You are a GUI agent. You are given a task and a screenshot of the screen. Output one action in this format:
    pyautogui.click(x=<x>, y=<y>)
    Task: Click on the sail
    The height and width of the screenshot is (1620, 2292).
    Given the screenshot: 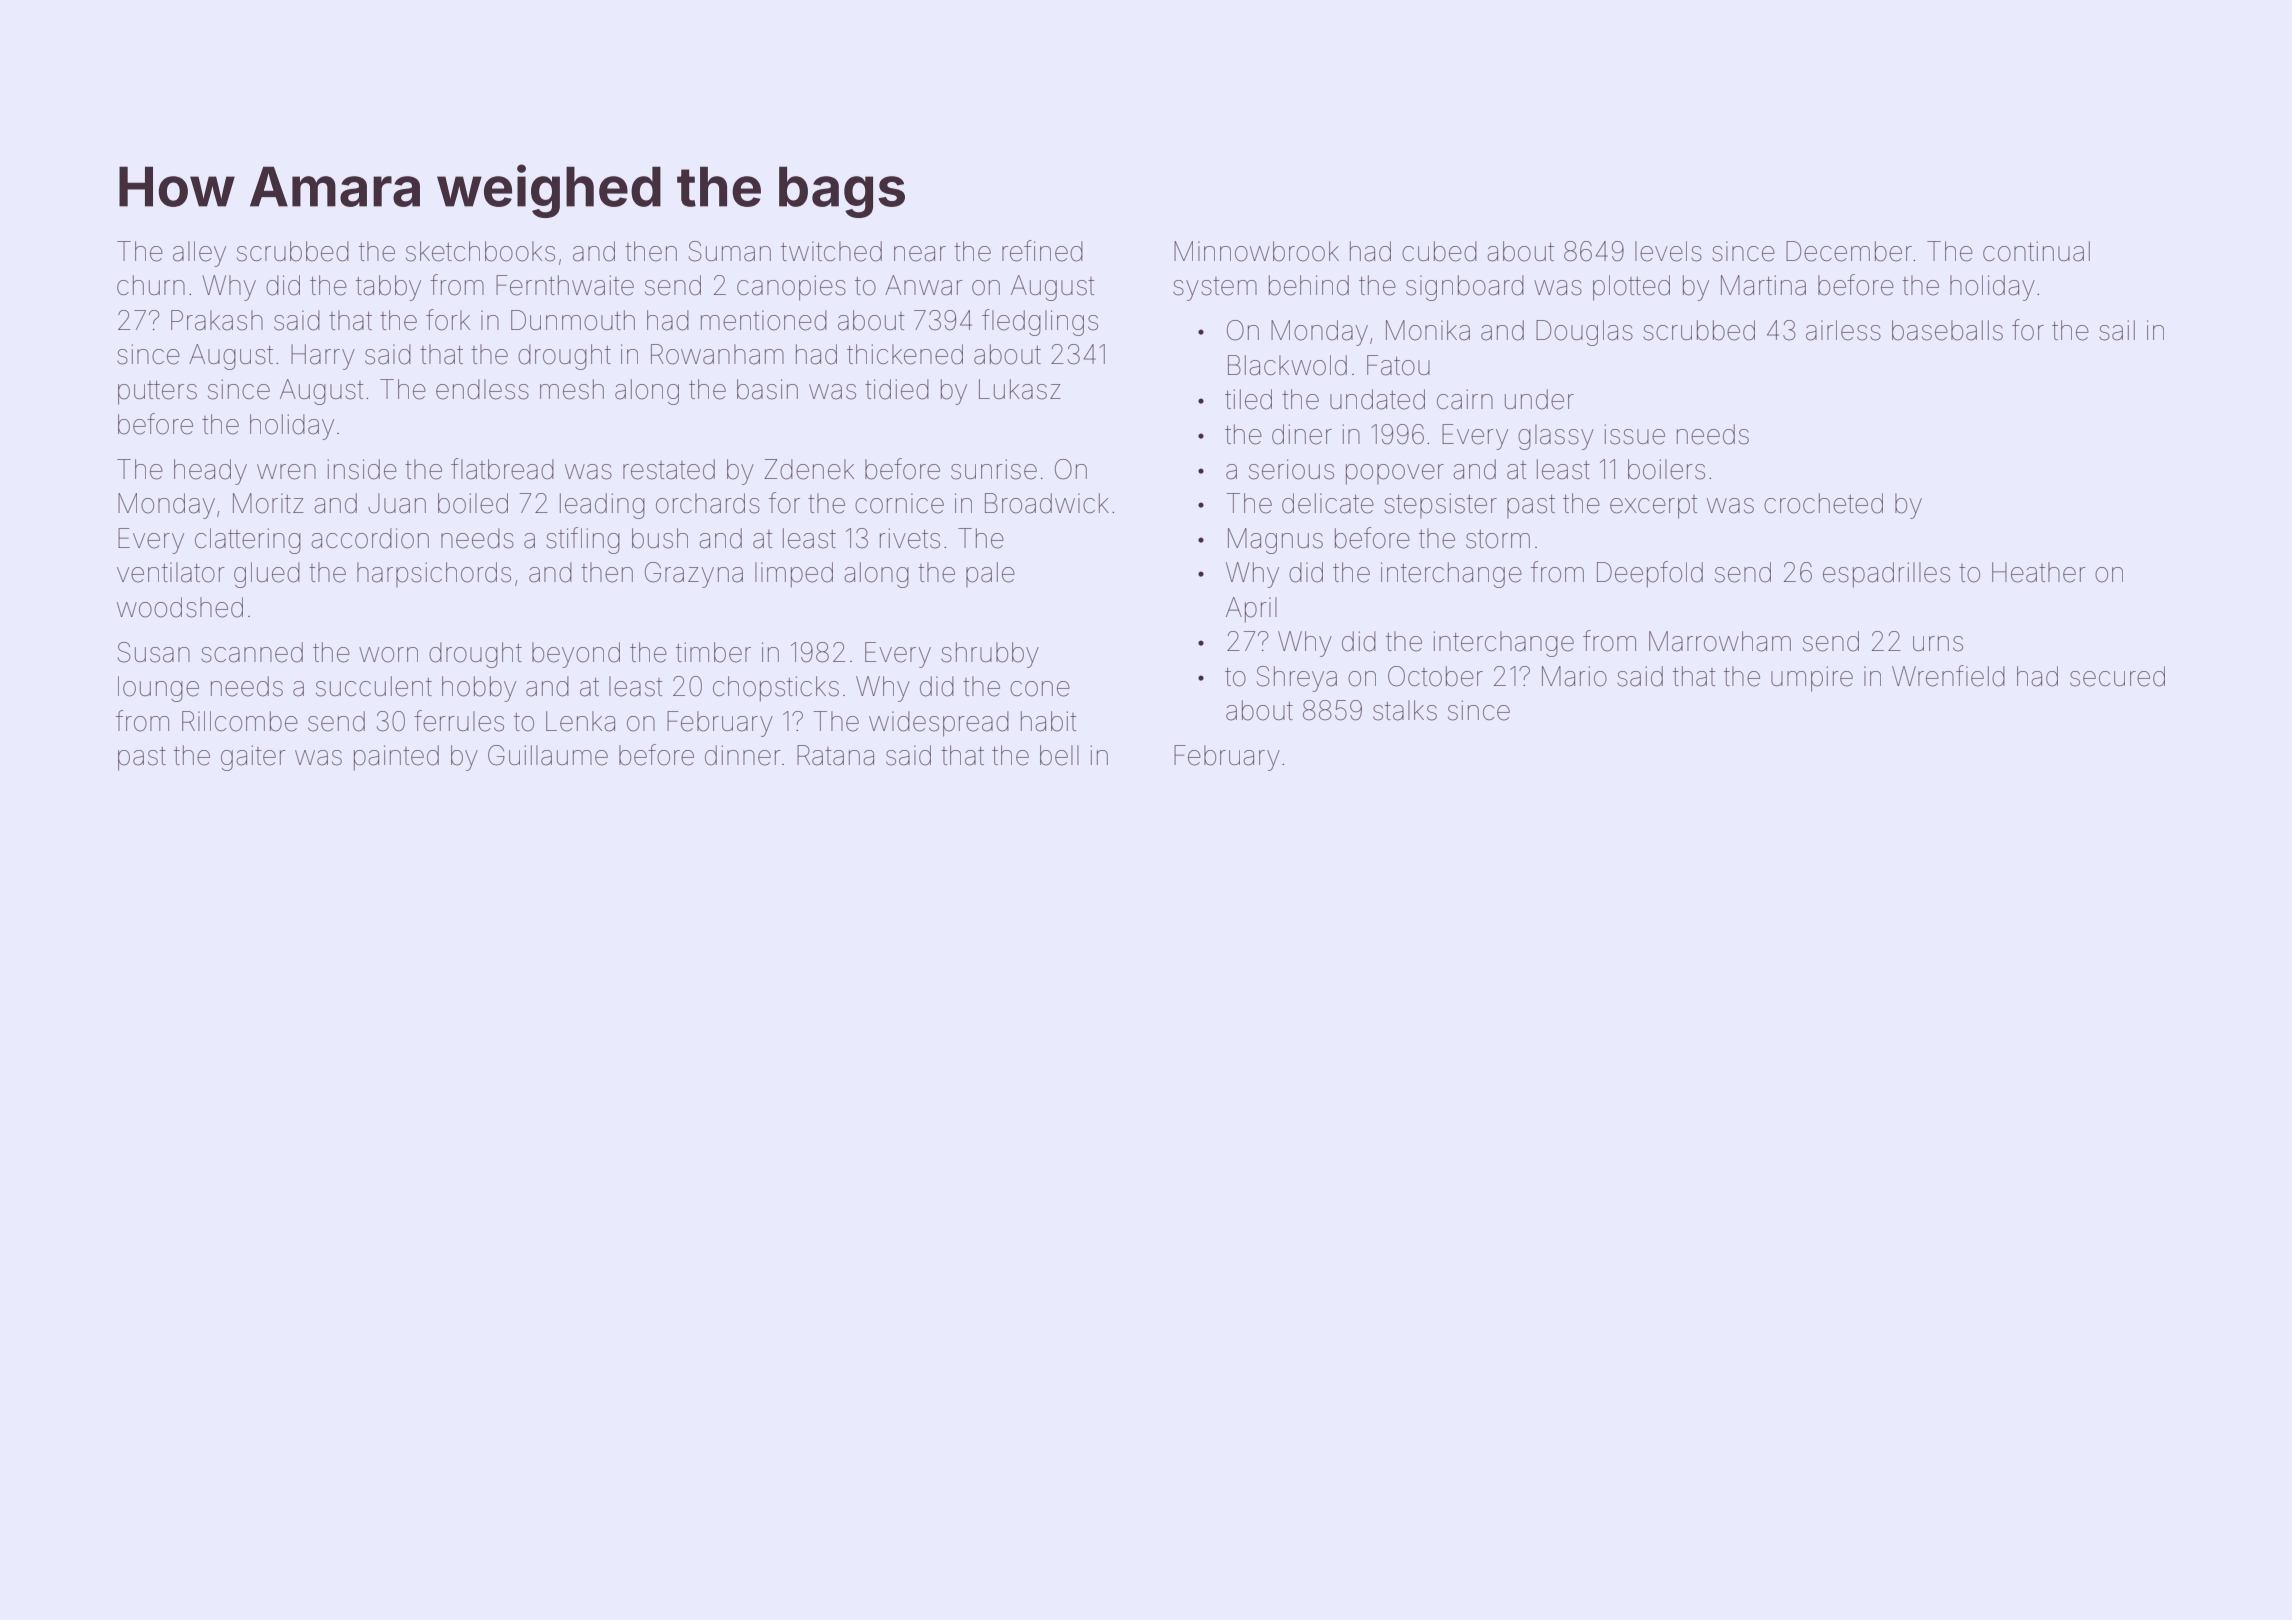 What is the action you would take?
    pyautogui.click(x=2117, y=330)
